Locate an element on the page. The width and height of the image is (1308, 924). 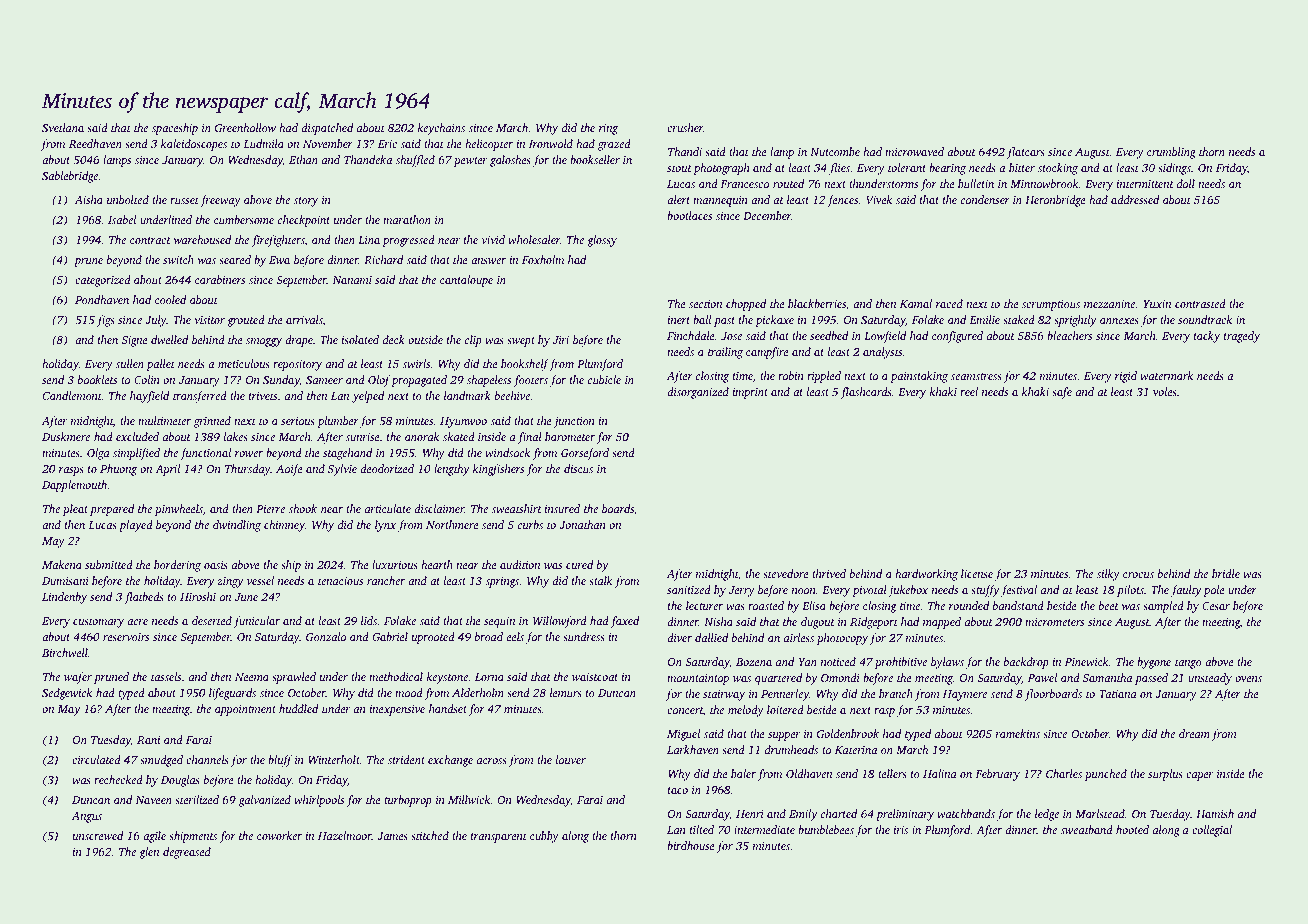
simplified is located at coordinates (136, 454).
